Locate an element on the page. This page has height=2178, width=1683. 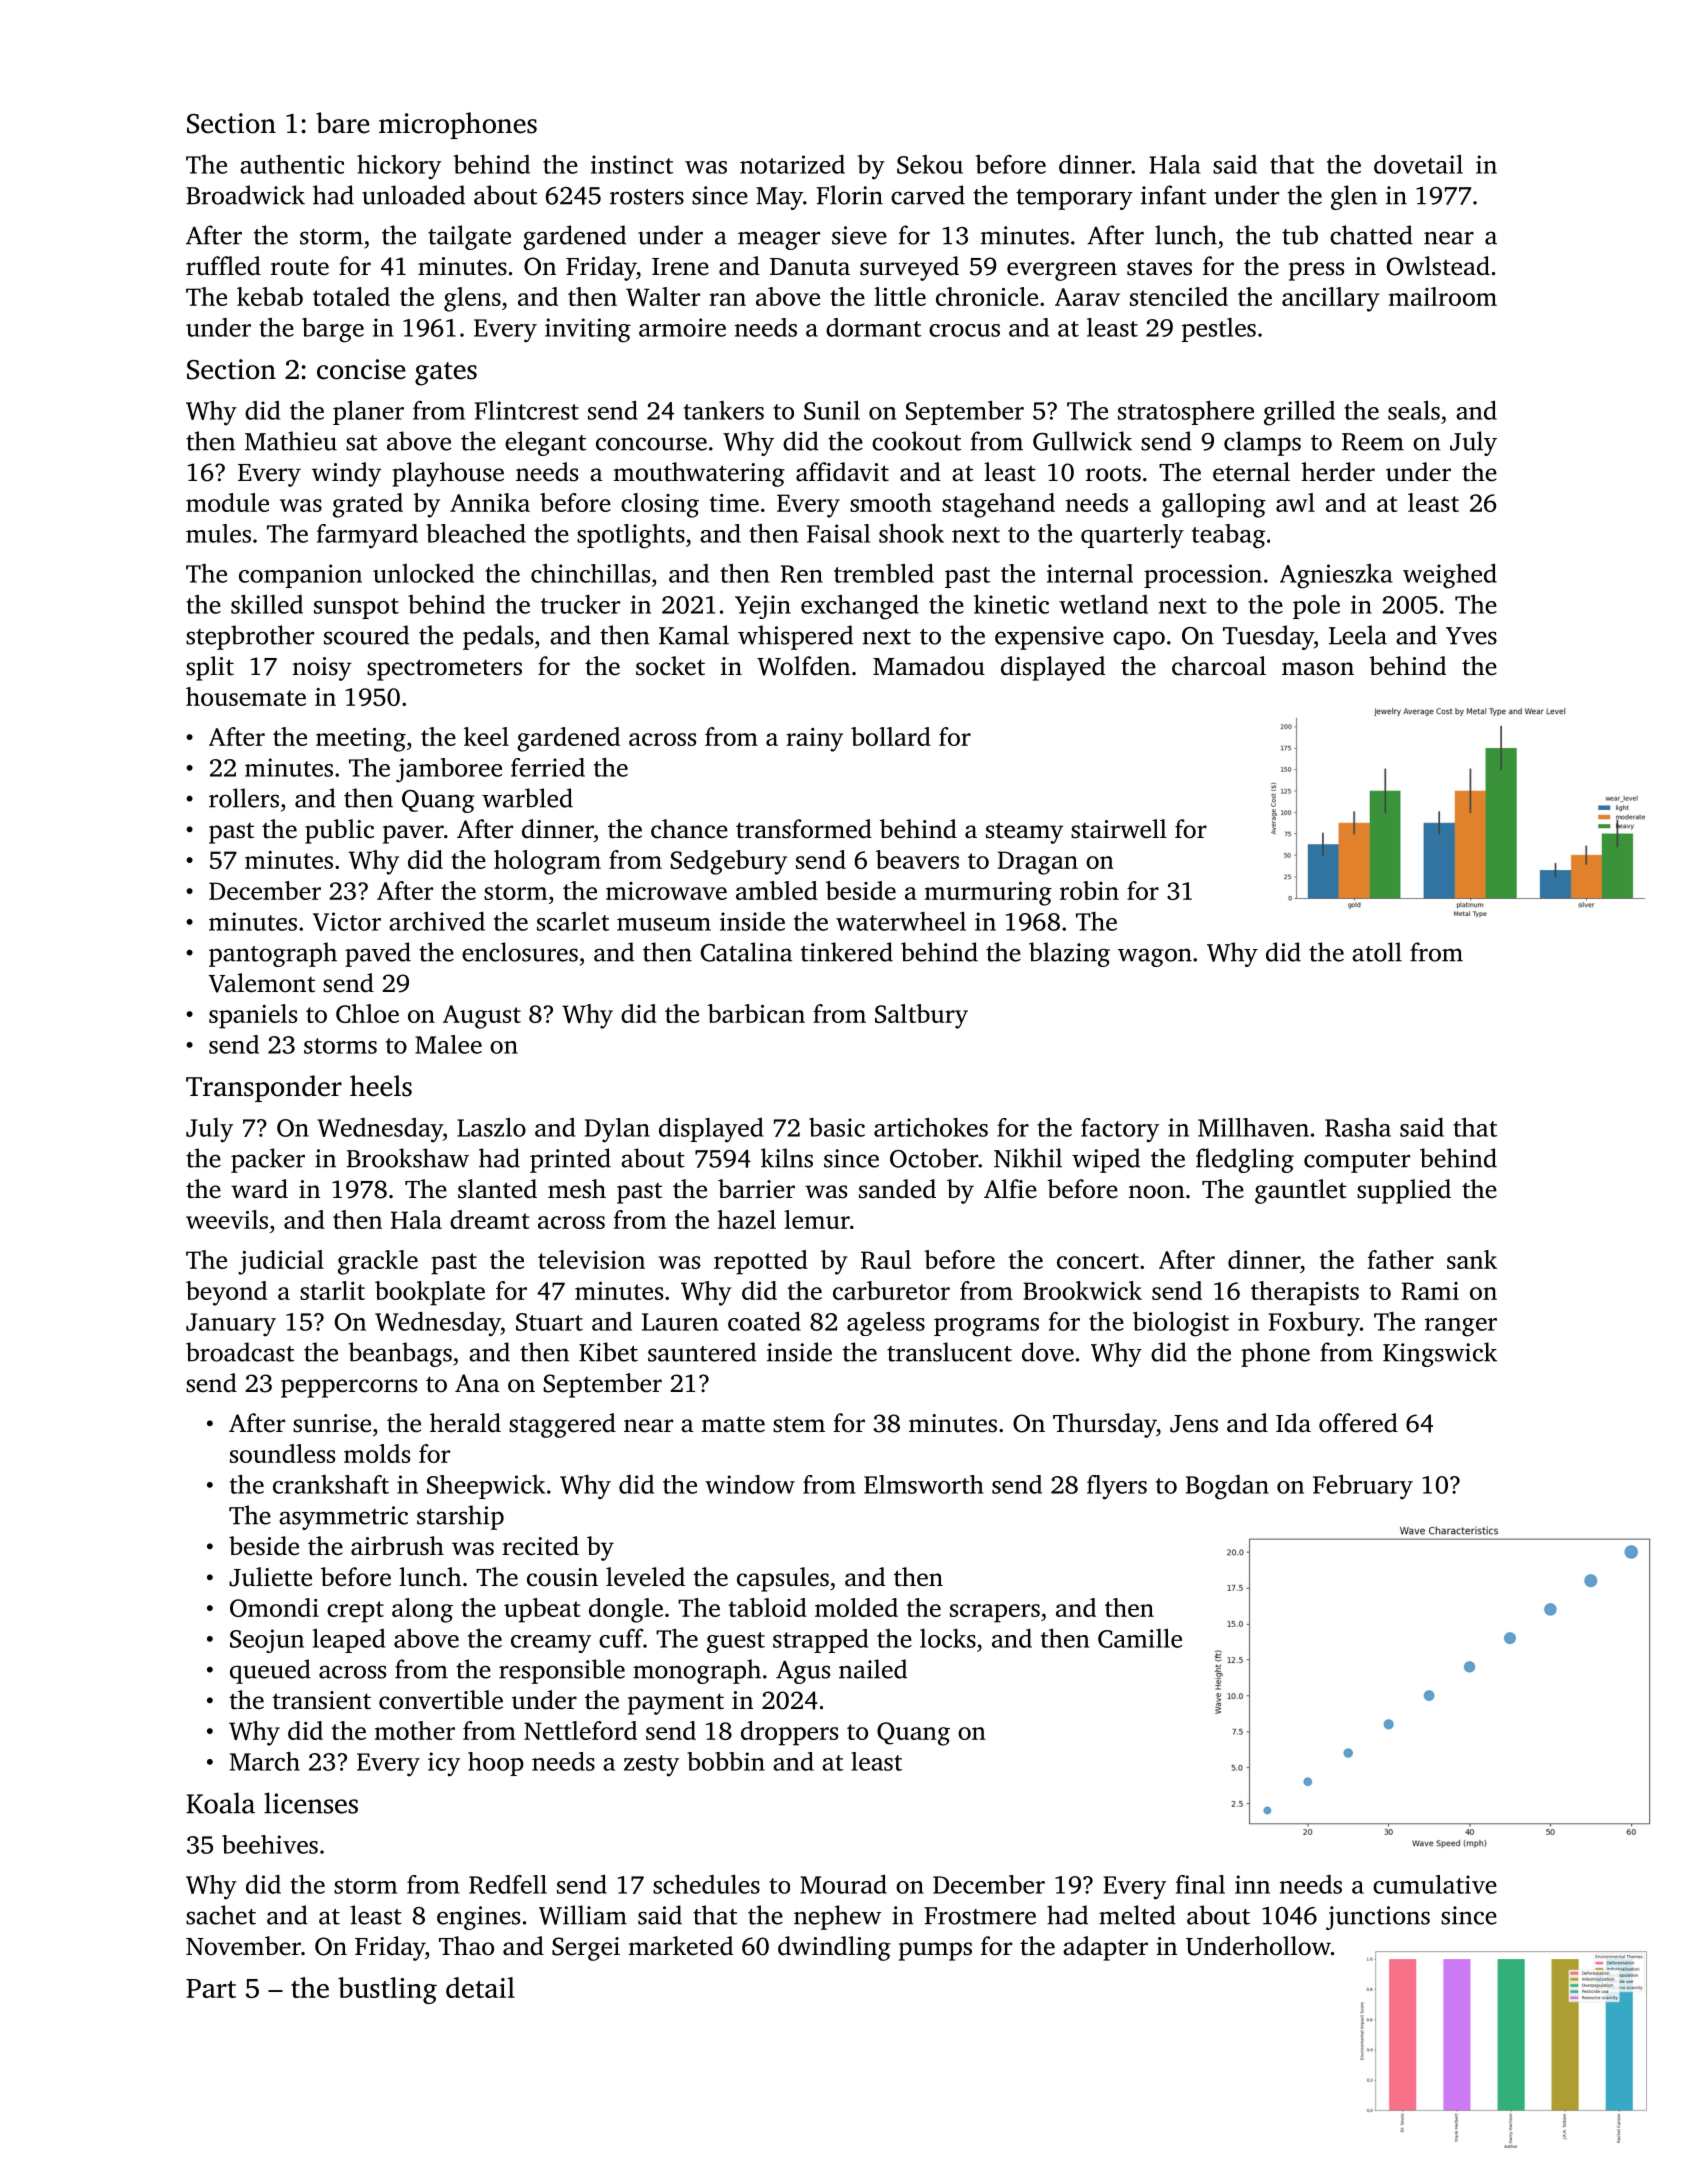
bare is located at coordinates (343, 123).
